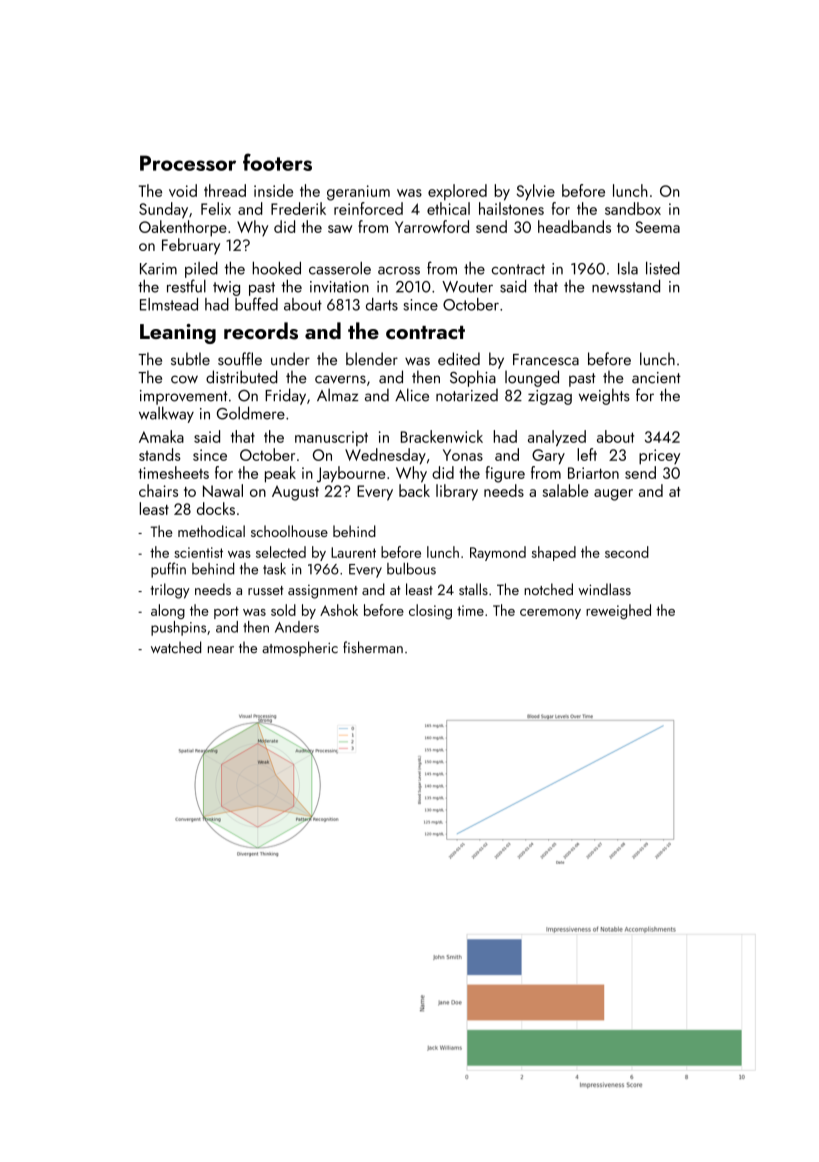  What do you see at coordinates (256, 304) in the screenshot?
I see `buffed` at bounding box center [256, 304].
